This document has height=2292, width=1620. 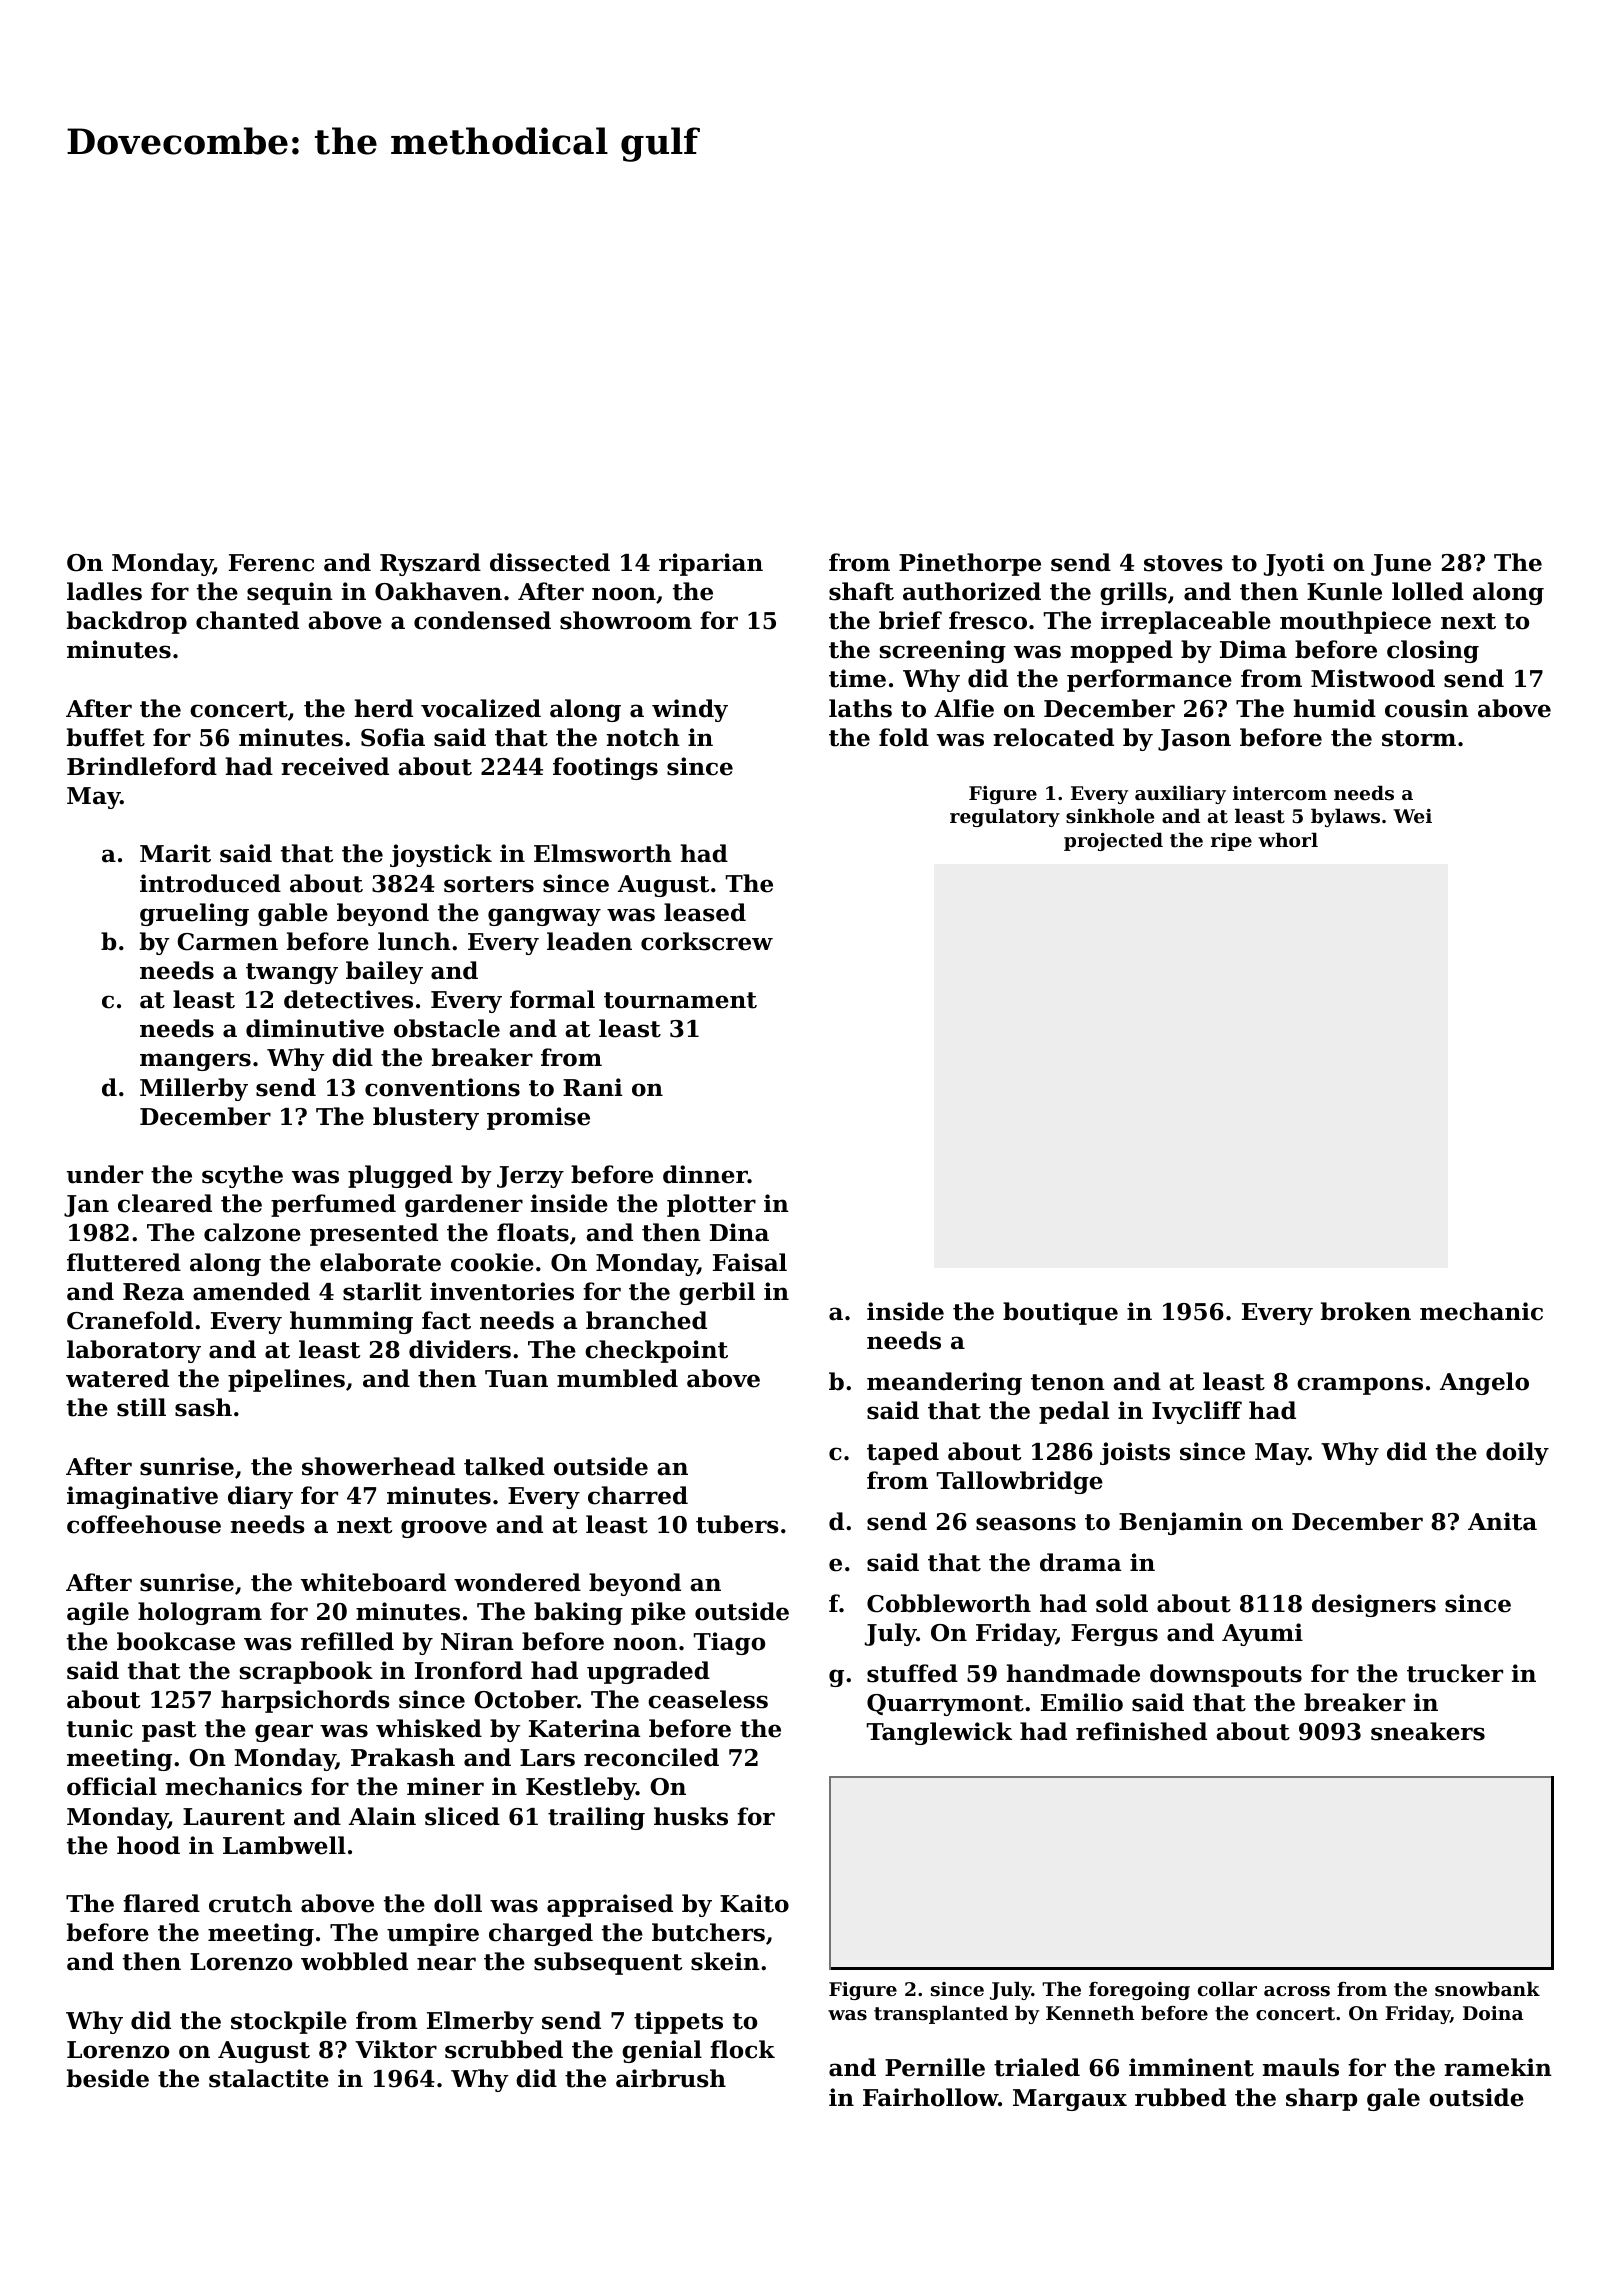 I want to click on sash, so click(x=203, y=1407).
